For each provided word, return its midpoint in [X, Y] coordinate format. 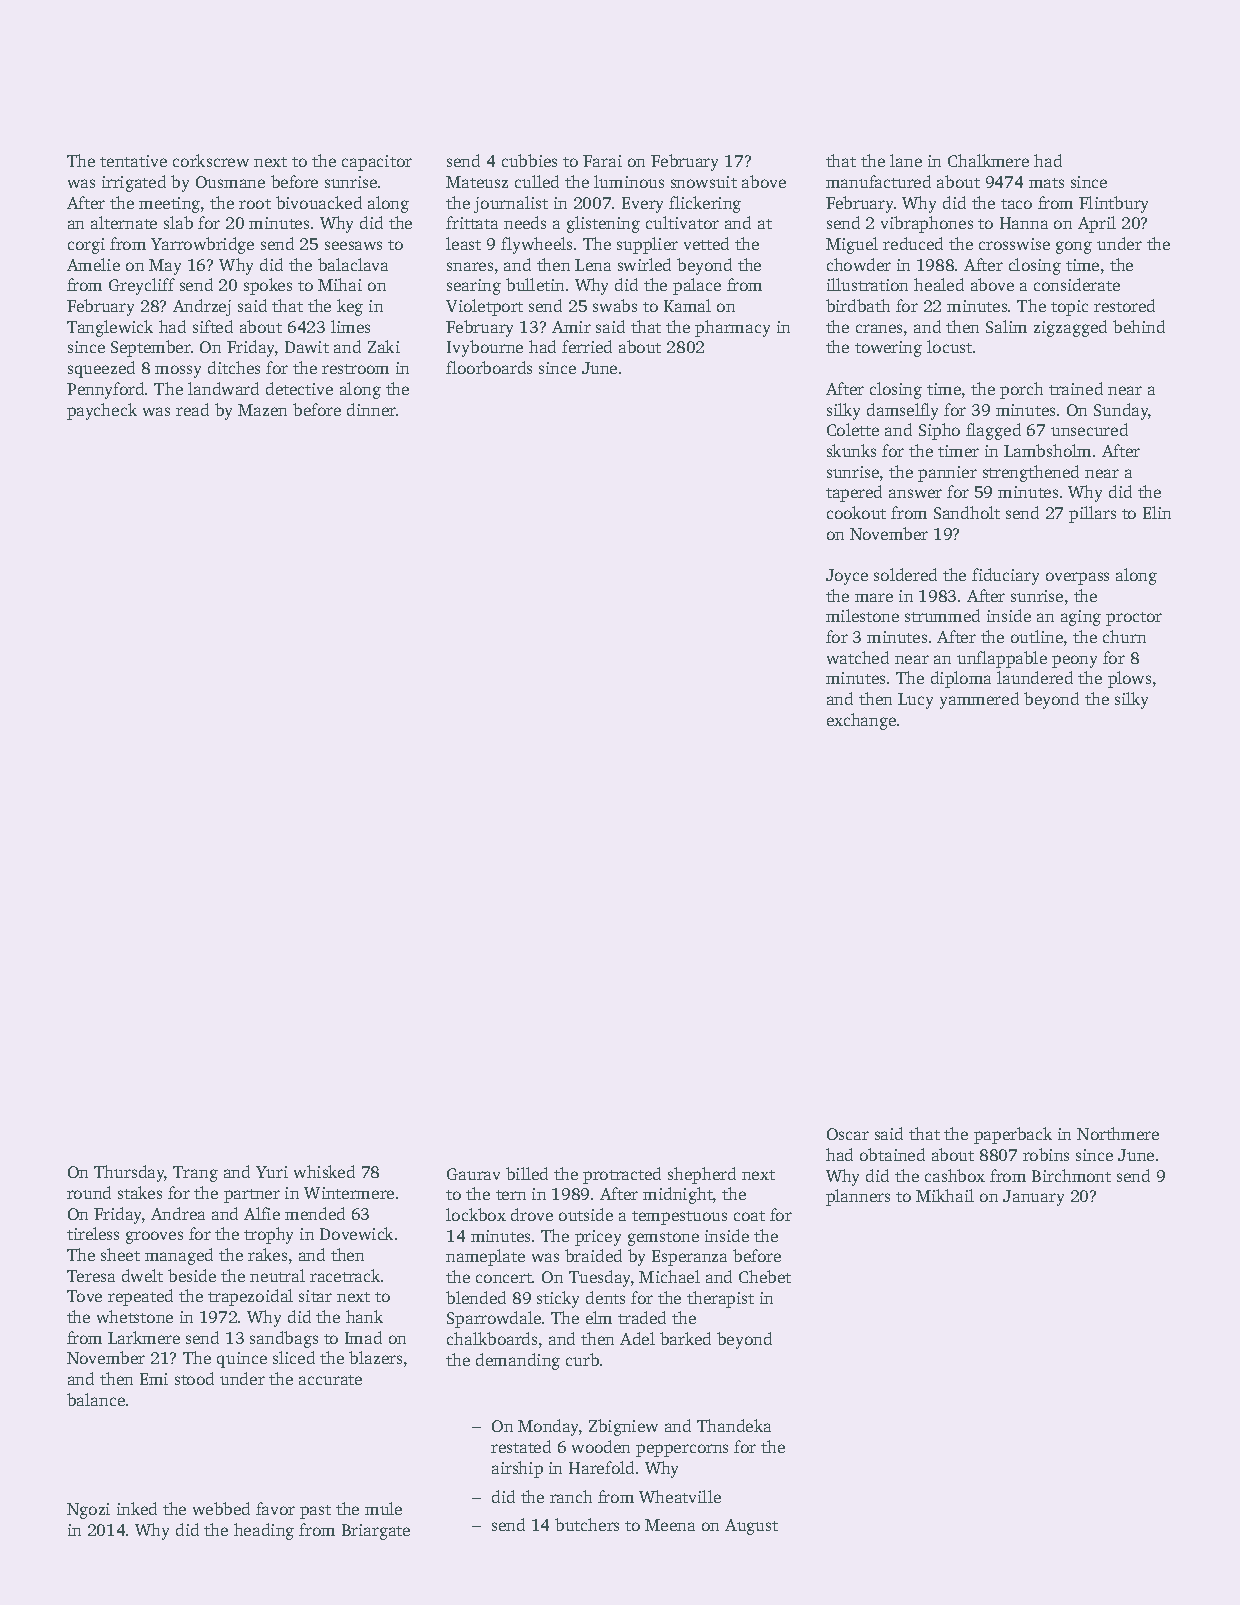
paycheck [102, 411]
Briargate [376, 1532]
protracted [622, 1175]
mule [383, 1508]
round [89, 1192]
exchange [861, 721]
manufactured [878, 181]
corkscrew [211, 160]
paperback [1013, 1135]
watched [858, 657]
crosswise [1014, 244]
